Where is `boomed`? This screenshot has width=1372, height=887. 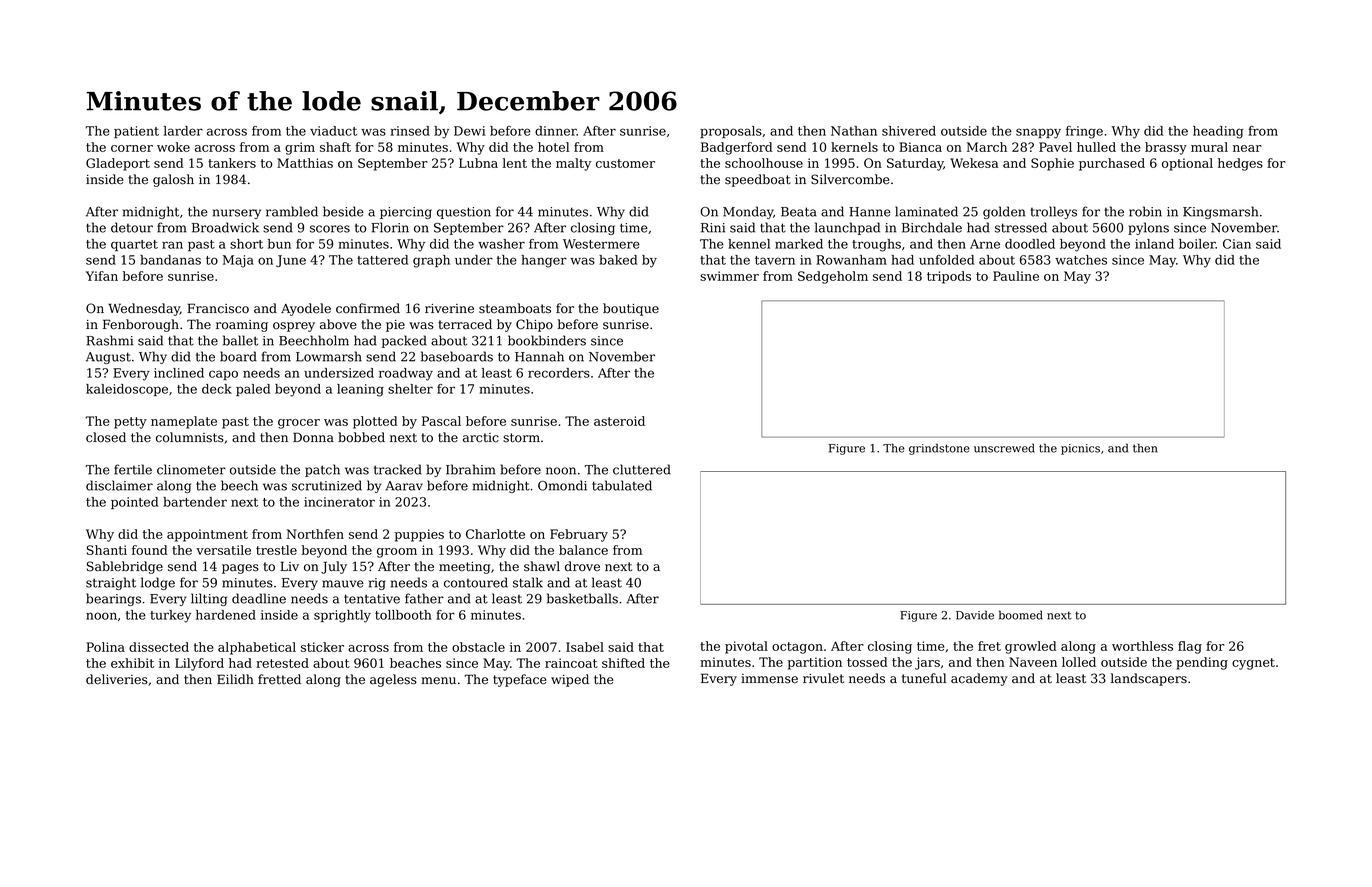 boomed is located at coordinates (1021, 615).
